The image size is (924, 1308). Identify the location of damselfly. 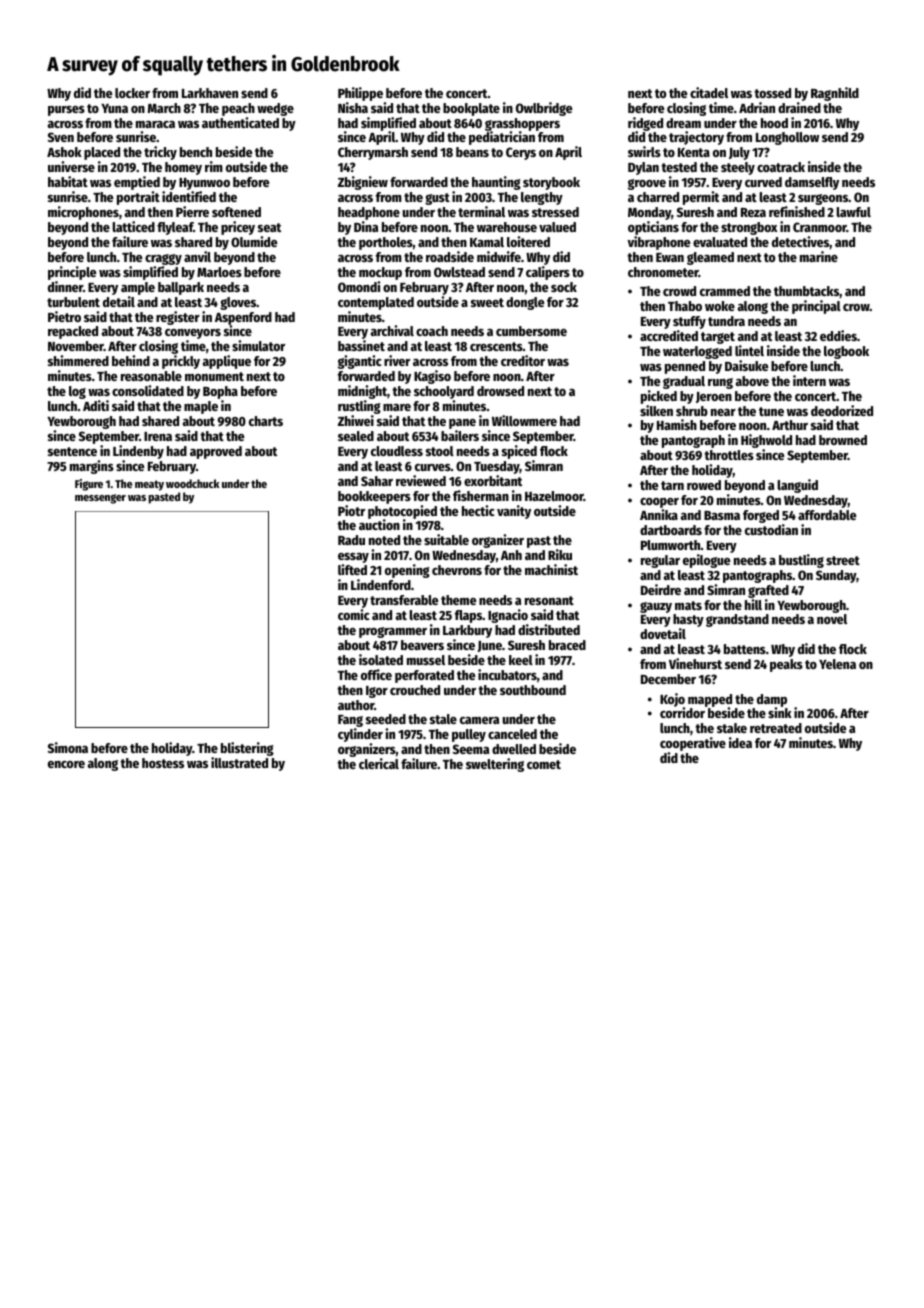
(812, 183).
